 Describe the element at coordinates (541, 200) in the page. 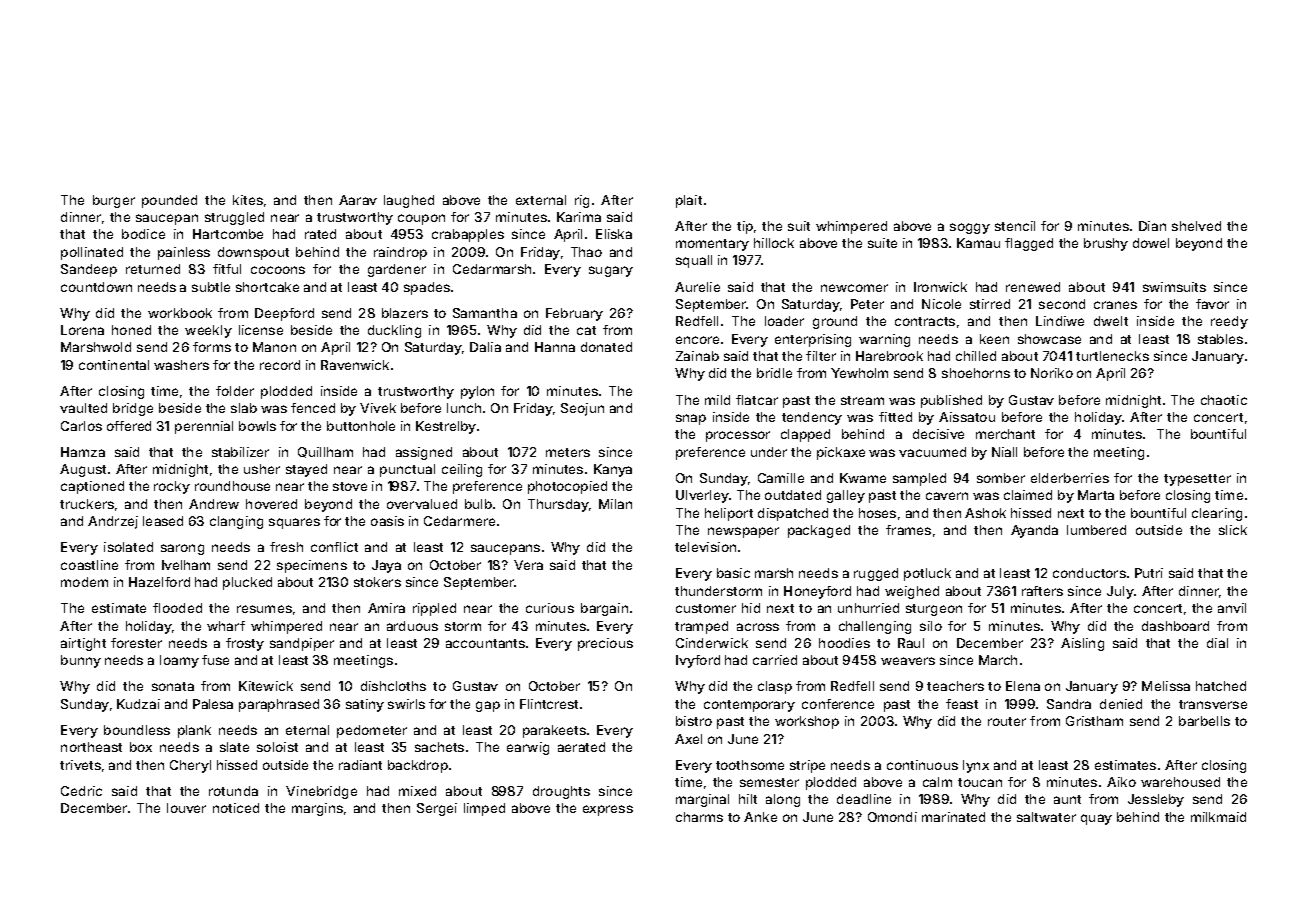

I see `external` at that location.
